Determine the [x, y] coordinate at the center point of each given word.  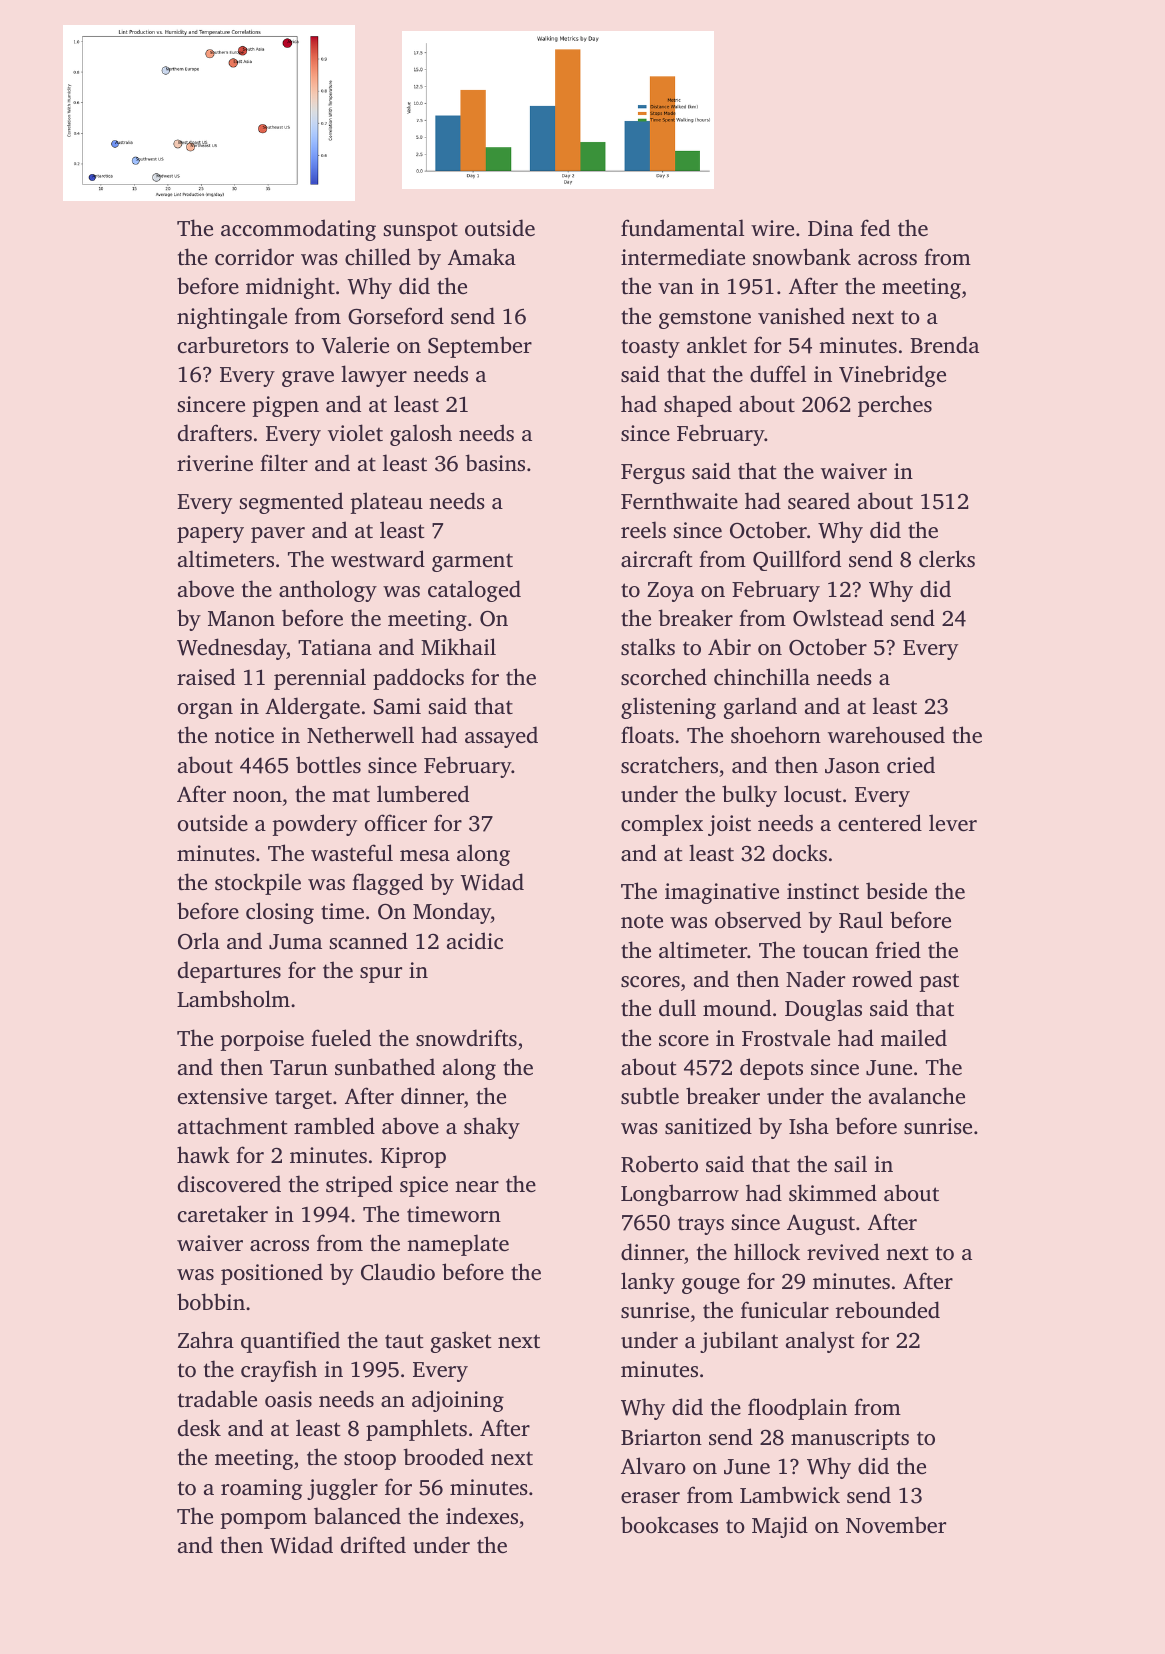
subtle [650, 1095]
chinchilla [762, 676]
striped [359, 1186]
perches [895, 406]
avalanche [917, 1095]
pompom [264, 1521]
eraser [650, 1497]
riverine [215, 463]
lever [953, 822]
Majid [780, 1527]
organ [205, 711]
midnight [290, 288]
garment [472, 563]
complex [662, 825]
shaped [698, 406]
